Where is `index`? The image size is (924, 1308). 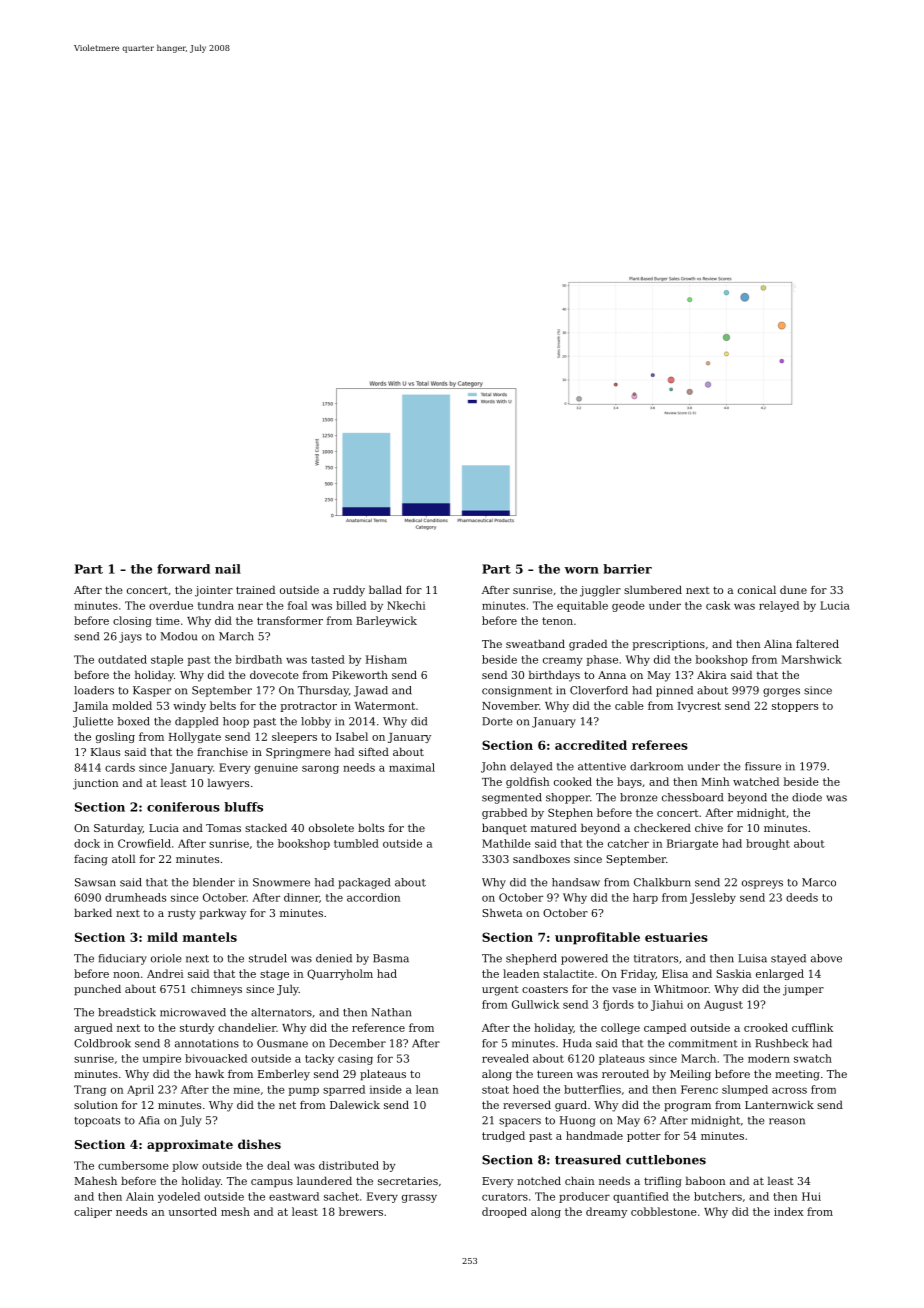 index is located at coordinates (789, 1211).
